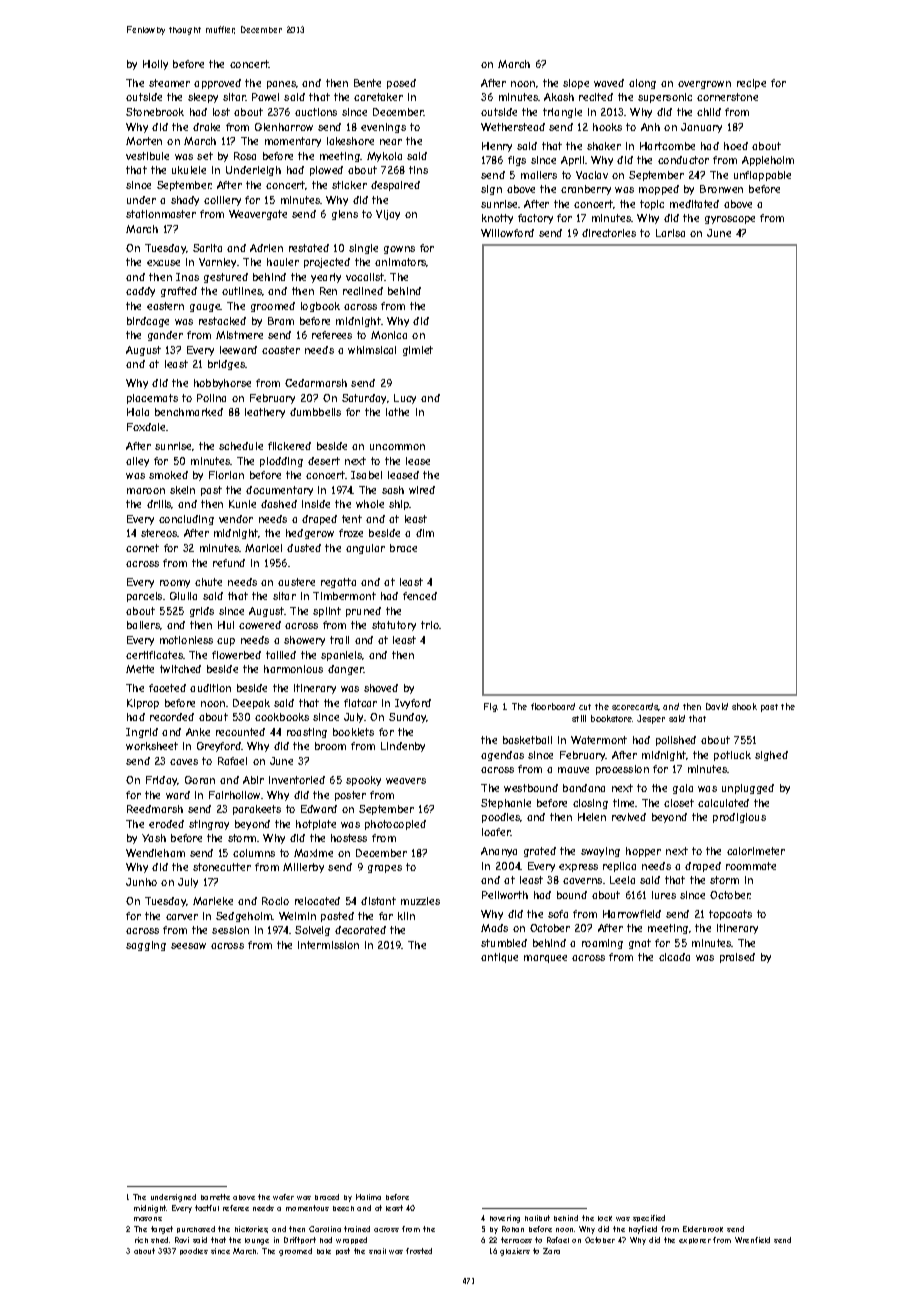 The width and height of the screenshot is (924, 1314). What do you see at coordinates (419, 1251) in the screenshot?
I see `frosted` at bounding box center [419, 1251].
